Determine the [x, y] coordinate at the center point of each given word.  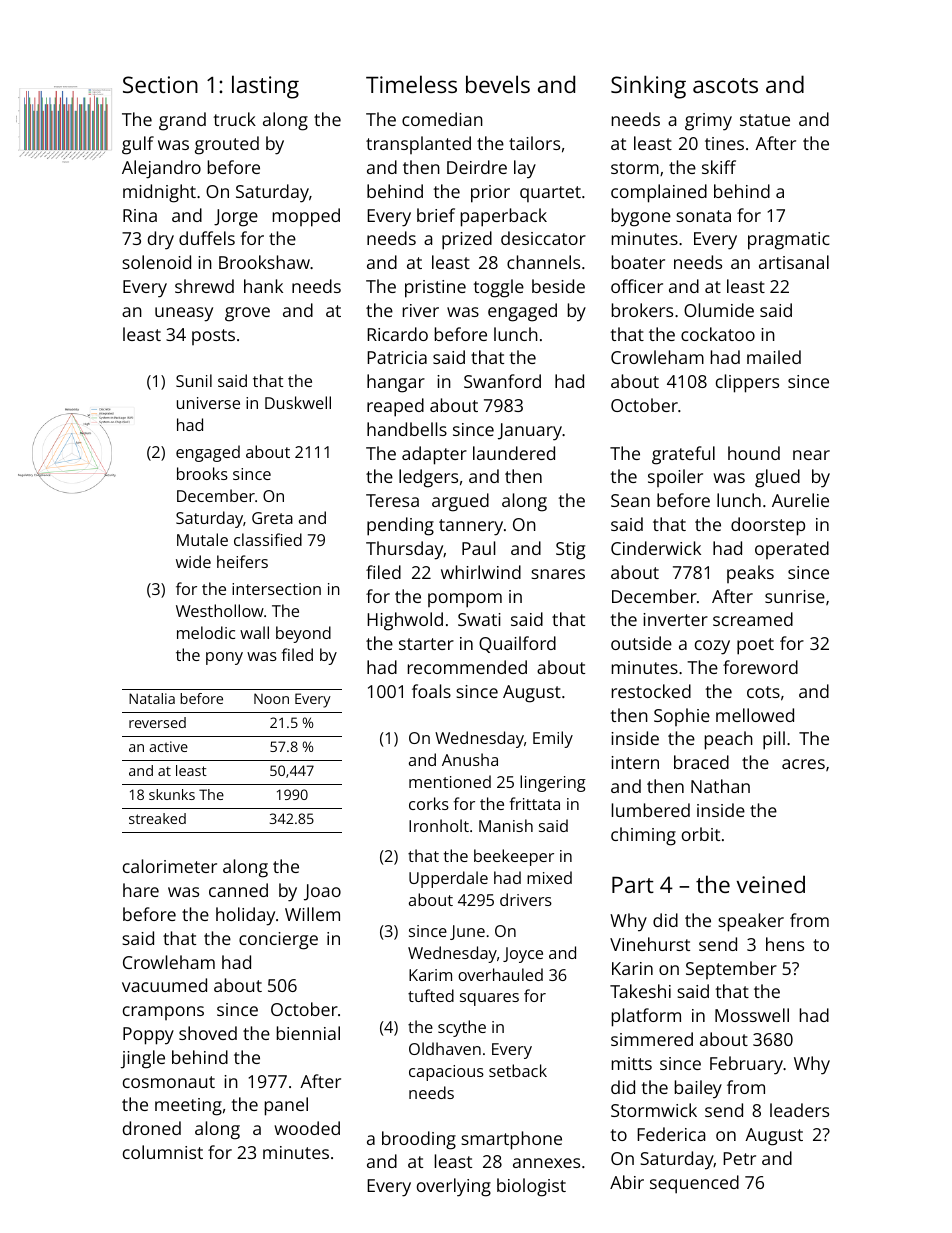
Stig [570, 551]
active [169, 746]
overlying [454, 1187]
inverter [675, 619]
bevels [498, 84]
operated [792, 550]
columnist [163, 1152]
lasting [265, 87]
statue [765, 120]
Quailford [517, 644]
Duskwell [298, 402]
